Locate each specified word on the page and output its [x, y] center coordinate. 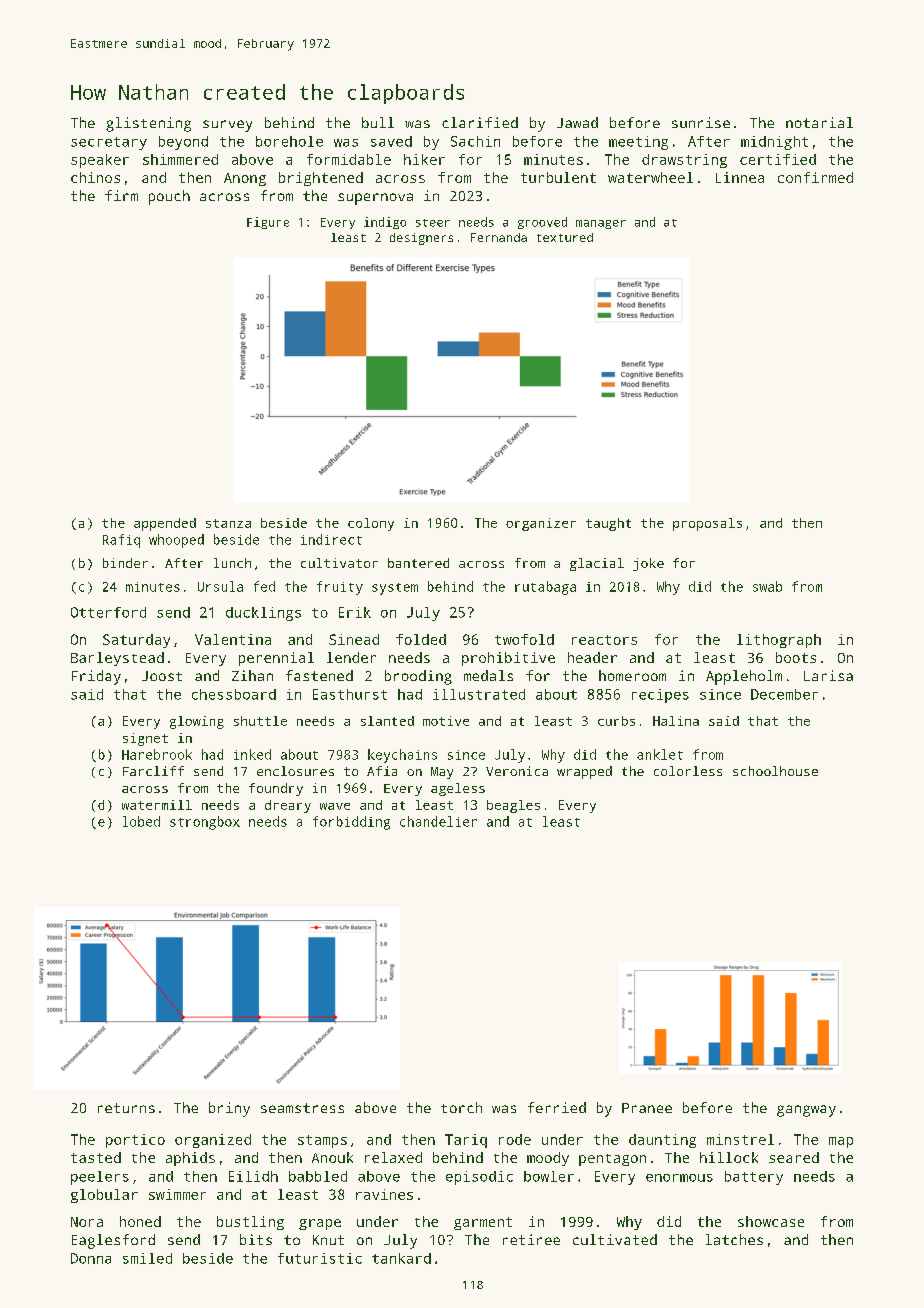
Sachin [475, 141]
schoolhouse [775, 771]
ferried [557, 1107]
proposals [707, 524]
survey [227, 126]
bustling [250, 1223]
